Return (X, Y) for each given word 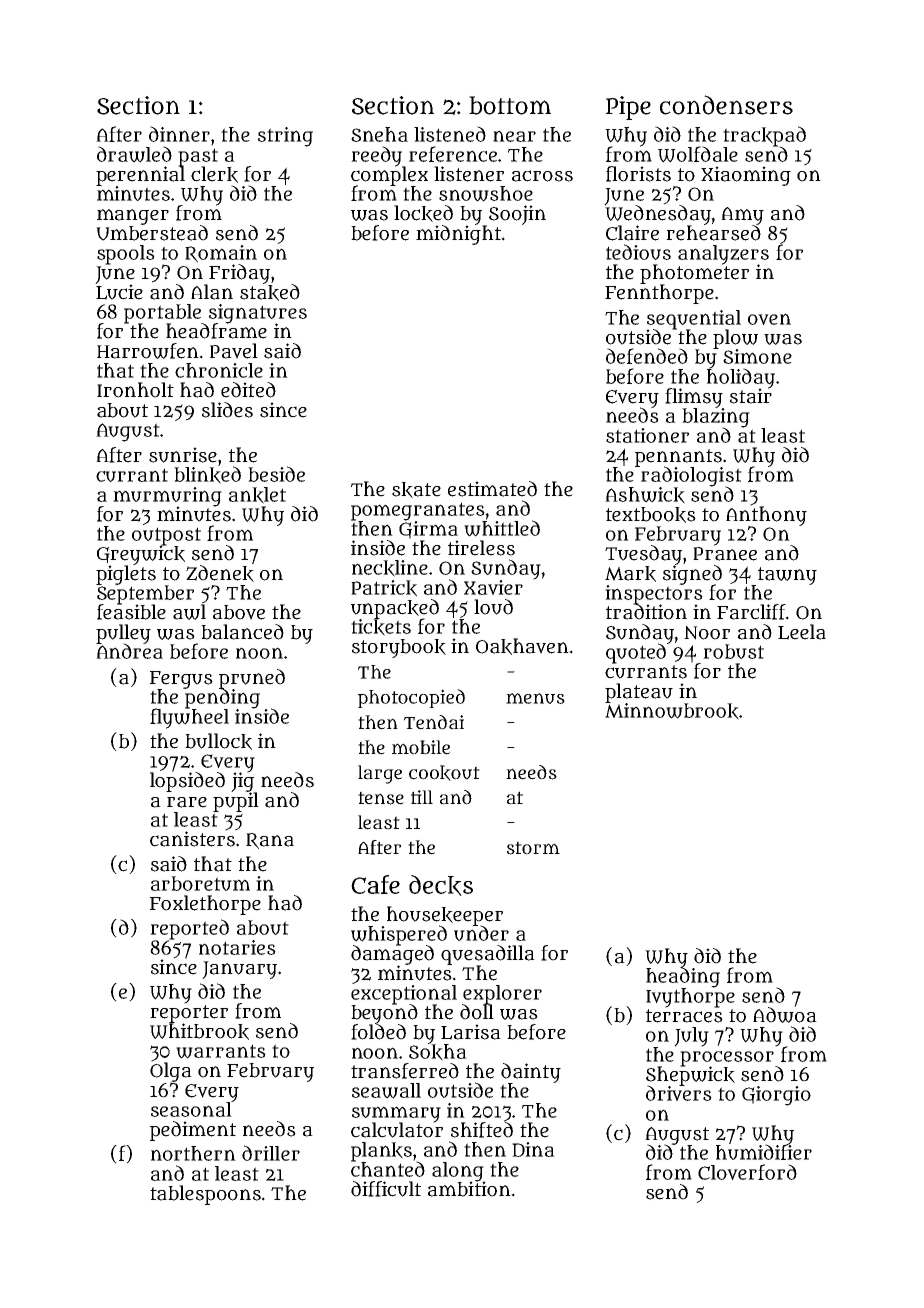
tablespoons (206, 1195)
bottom (510, 105)
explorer (502, 994)
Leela (802, 632)
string (285, 137)
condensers (726, 105)
